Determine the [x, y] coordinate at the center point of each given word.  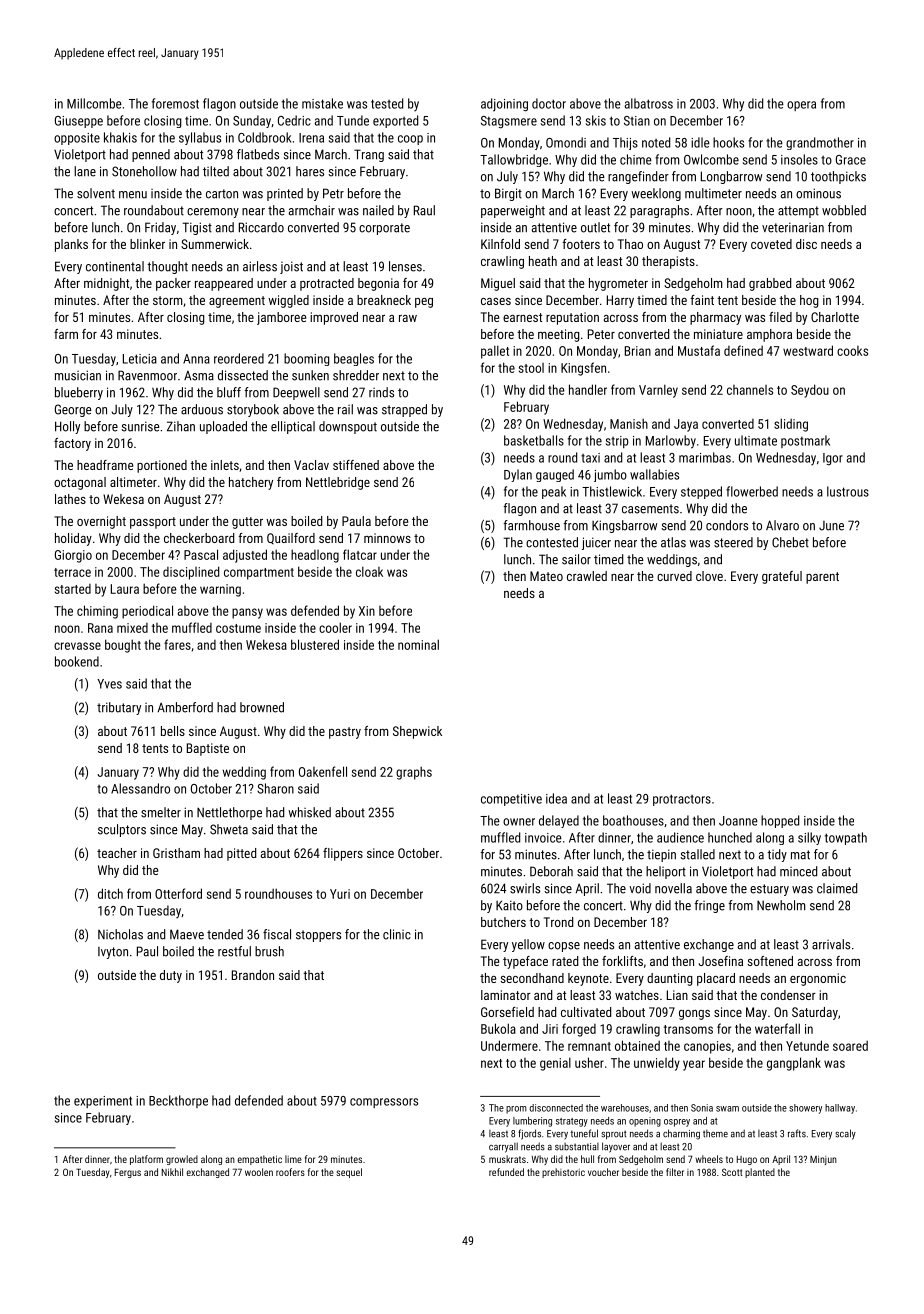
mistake [322, 103]
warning [220, 590]
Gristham [176, 853]
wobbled [844, 210]
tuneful [584, 1133]
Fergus [128, 1173]
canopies [707, 1047]
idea [556, 798]
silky [809, 838]
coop [410, 140]
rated [565, 961]
